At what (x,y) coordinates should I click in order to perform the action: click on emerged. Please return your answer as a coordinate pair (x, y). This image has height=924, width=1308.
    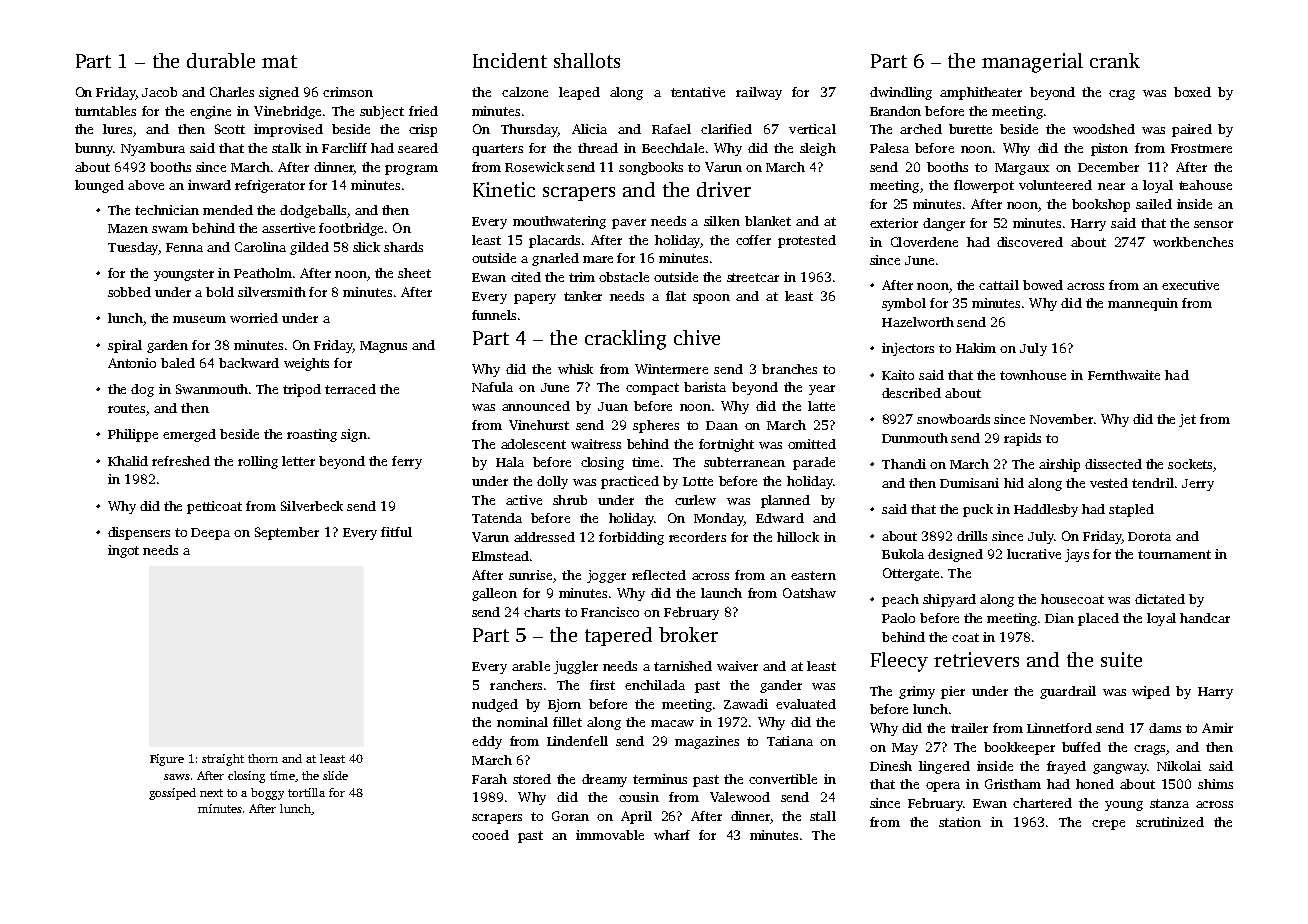
    Looking at the image, I should click on (189, 435).
